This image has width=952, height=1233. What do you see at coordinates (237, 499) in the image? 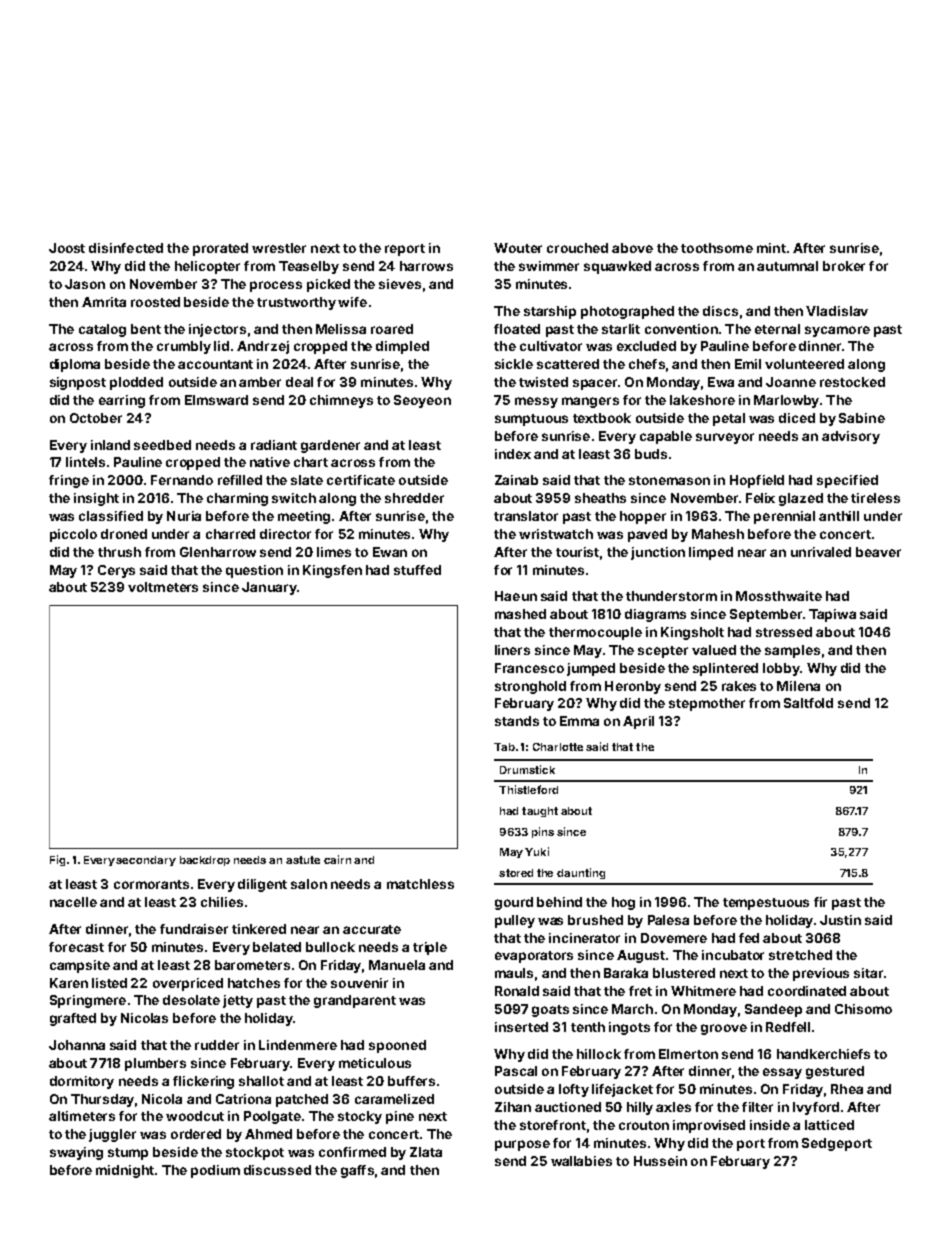
I see `charming` at bounding box center [237, 499].
